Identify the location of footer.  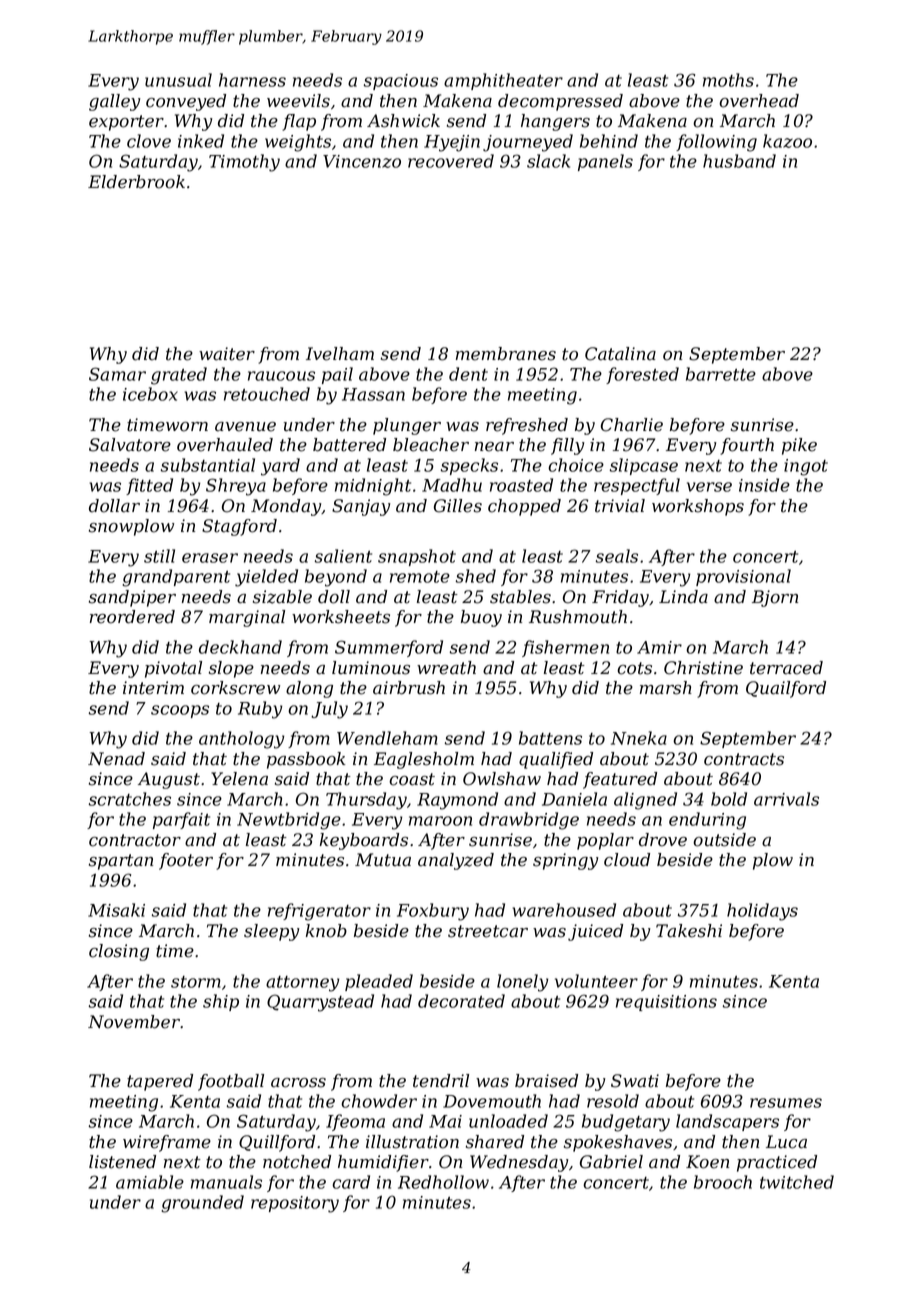
(186, 861).
